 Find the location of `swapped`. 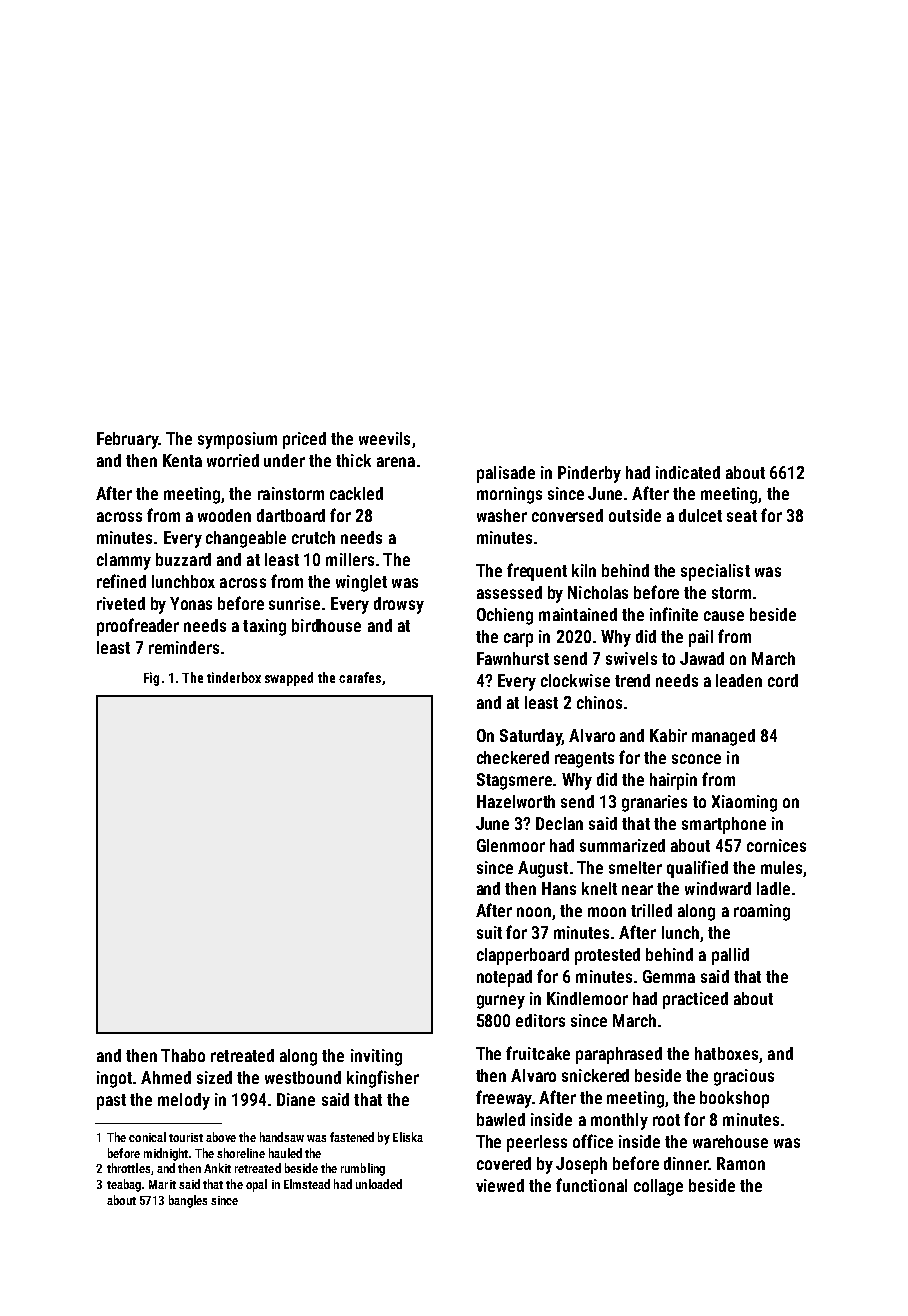

swapped is located at coordinates (289, 679).
